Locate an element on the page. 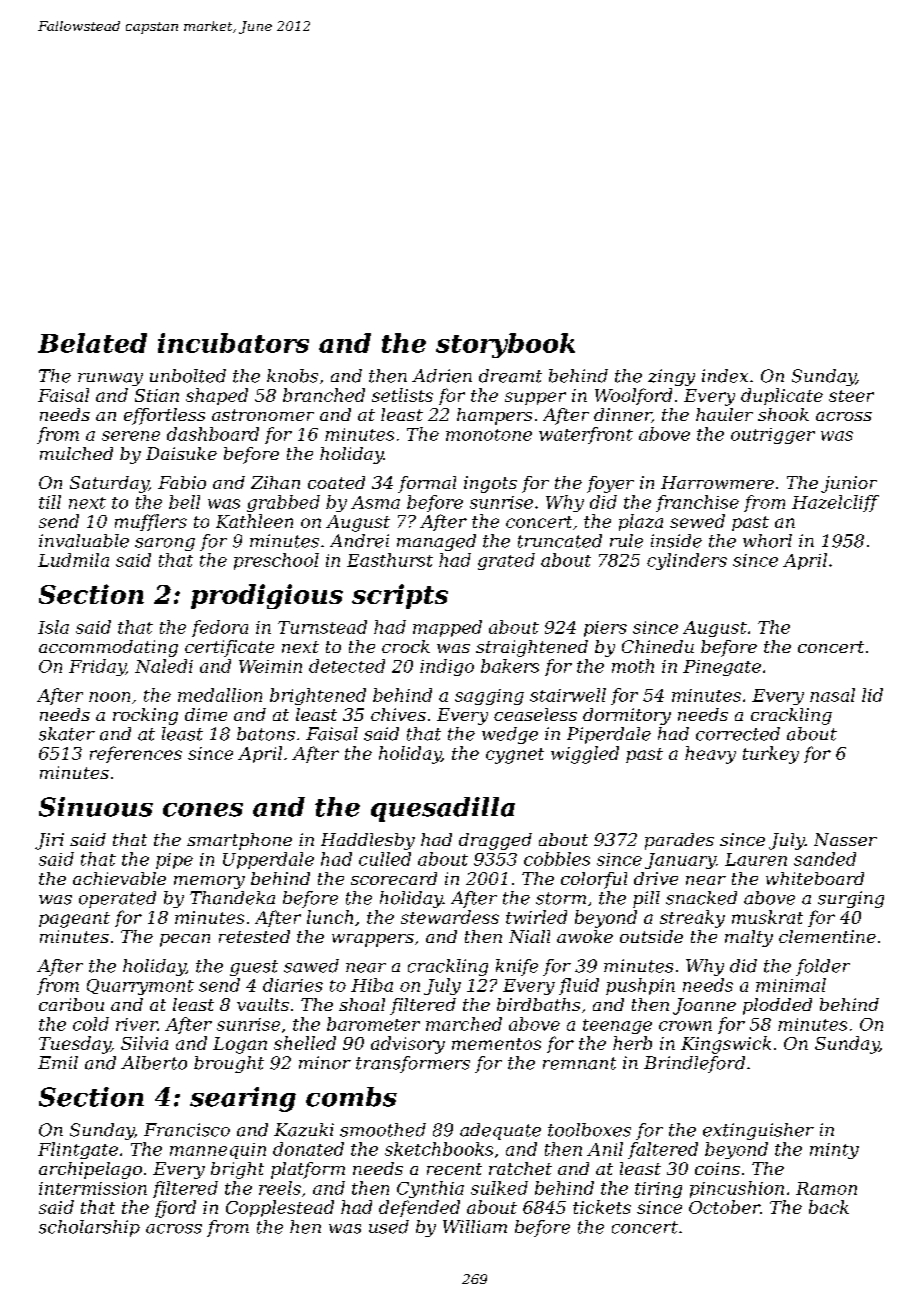 The image size is (924, 1308). scholarship is located at coordinates (89, 1228).
